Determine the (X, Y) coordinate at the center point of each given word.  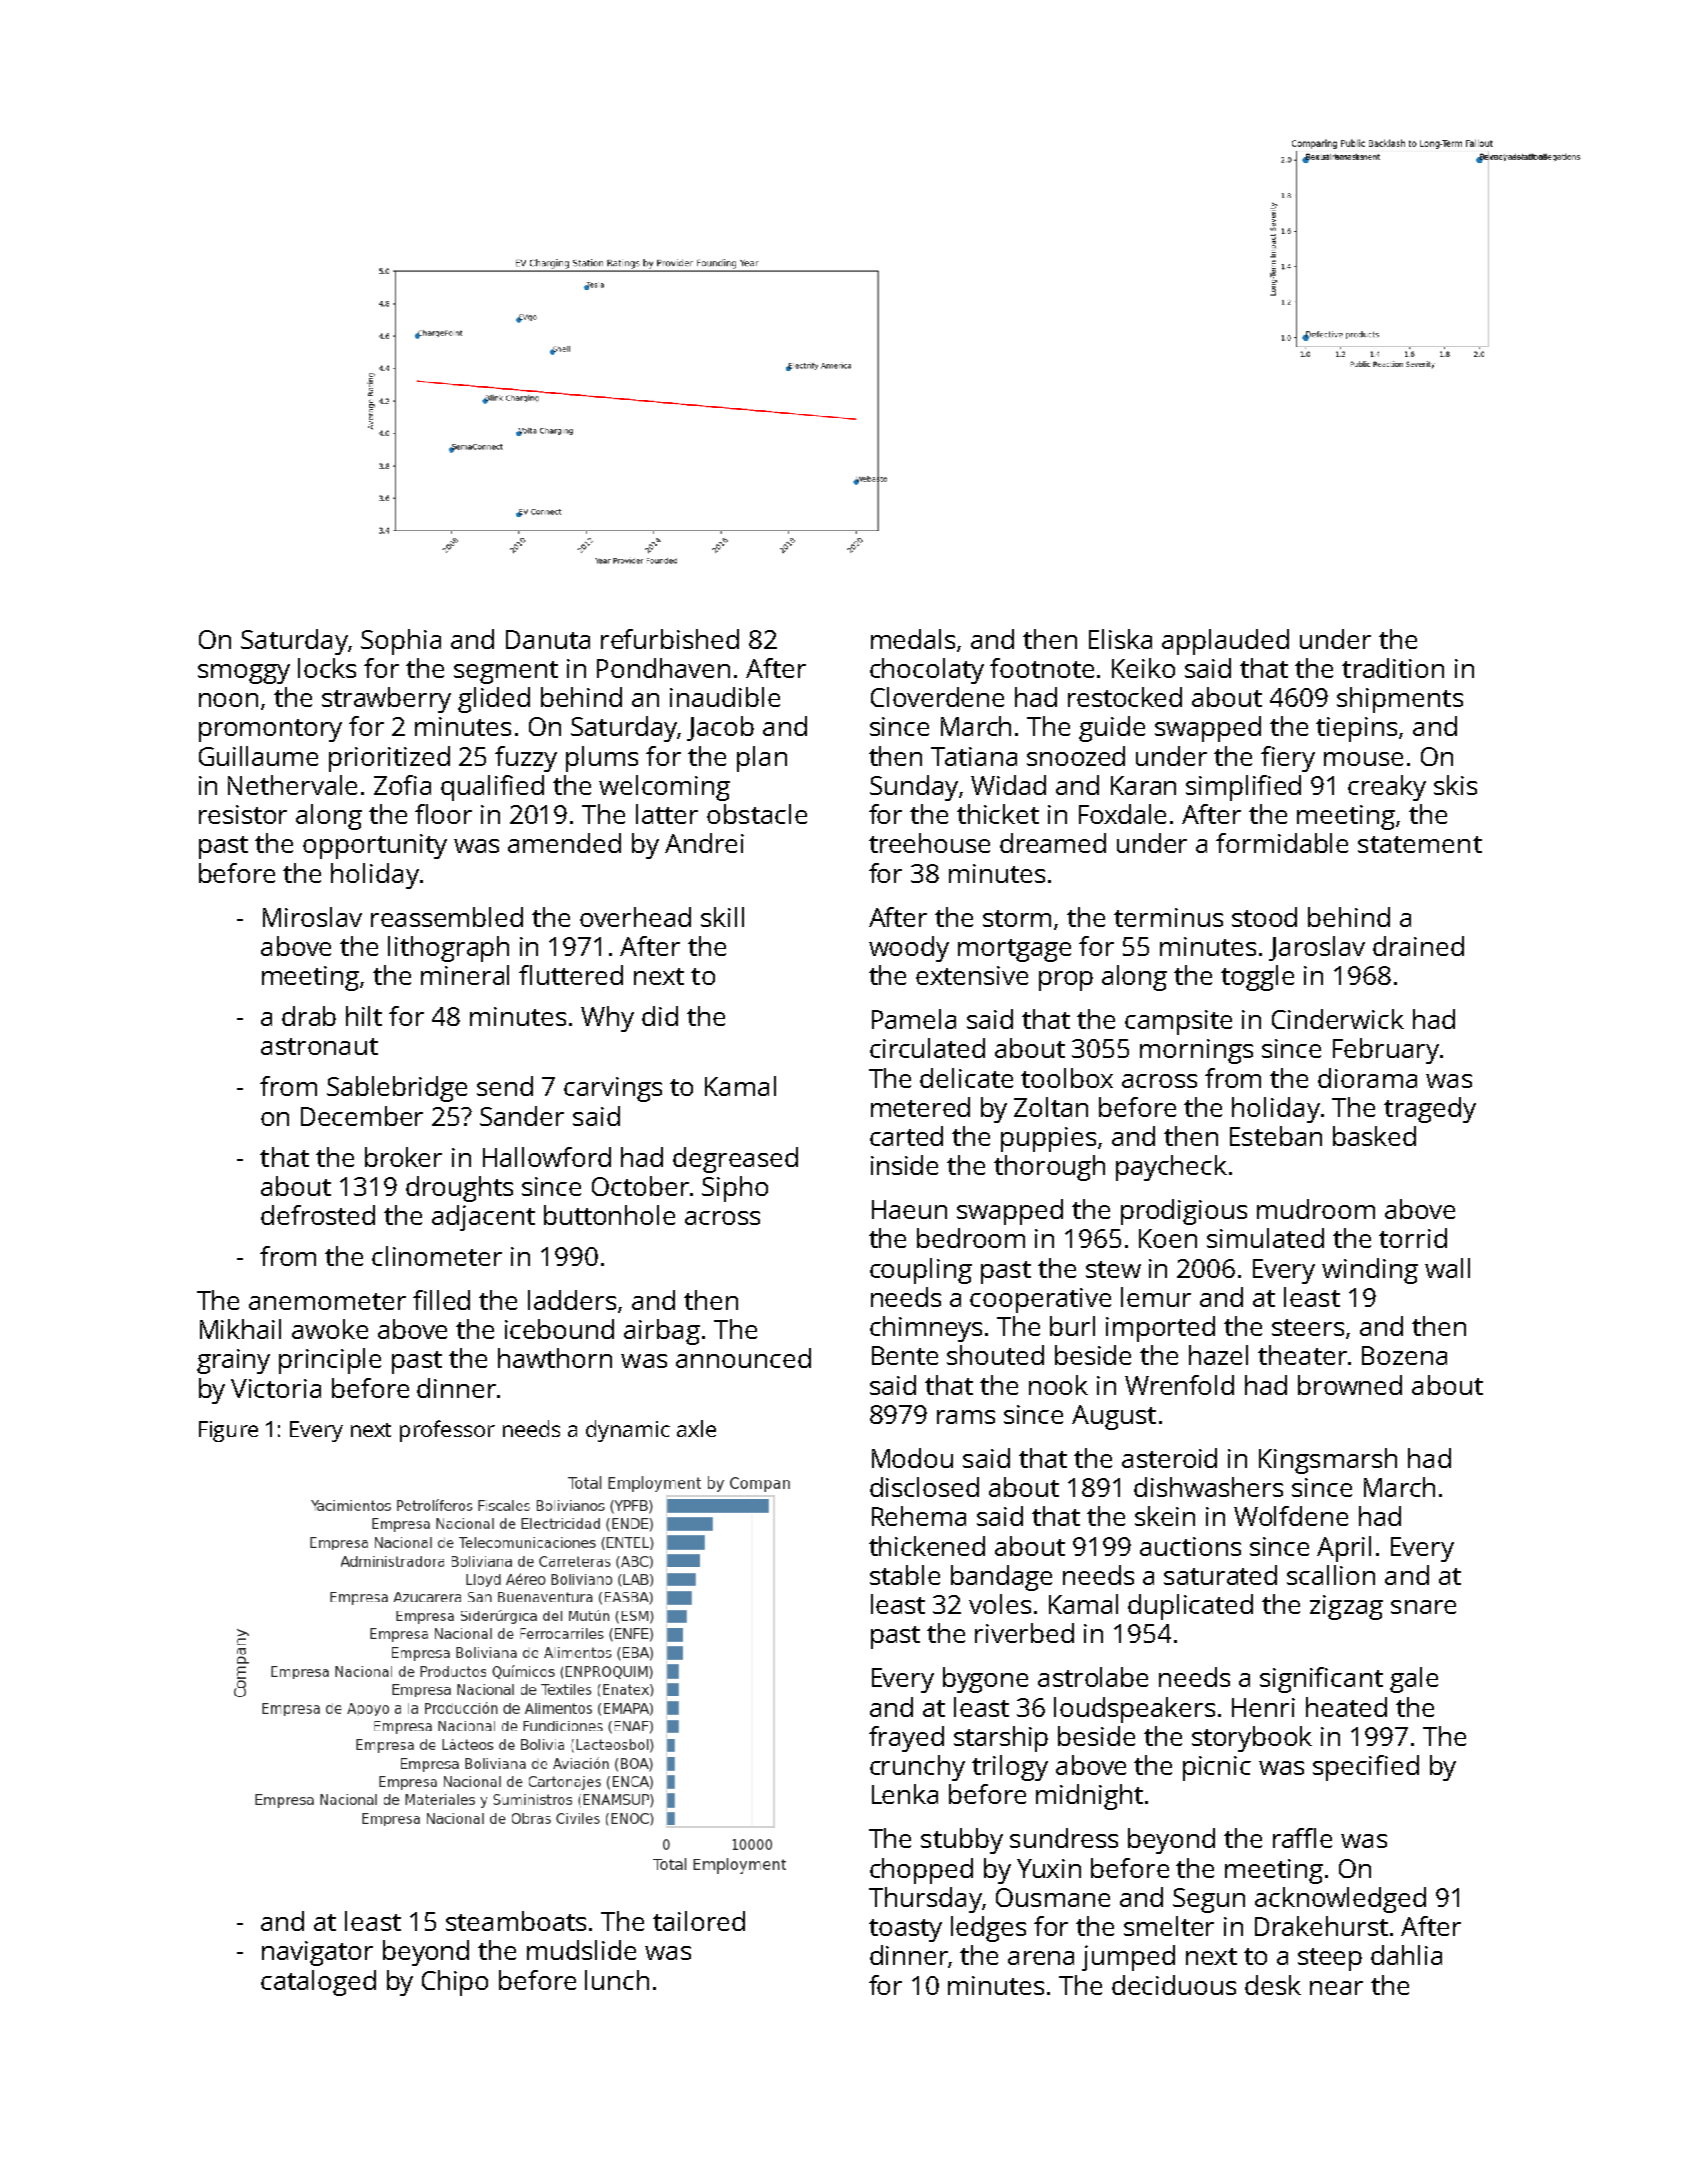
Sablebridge (397, 1089)
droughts (459, 1189)
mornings (1196, 1051)
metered (920, 1107)
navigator (317, 1953)
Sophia (401, 642)
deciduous (1174, 1985)
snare (1423, 1607)
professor (447, 1431)
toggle (1257, 978)
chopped (921, 1871)
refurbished (670, 639)
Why (607, 1019)
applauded (1225, 642)
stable (905, 1575)
